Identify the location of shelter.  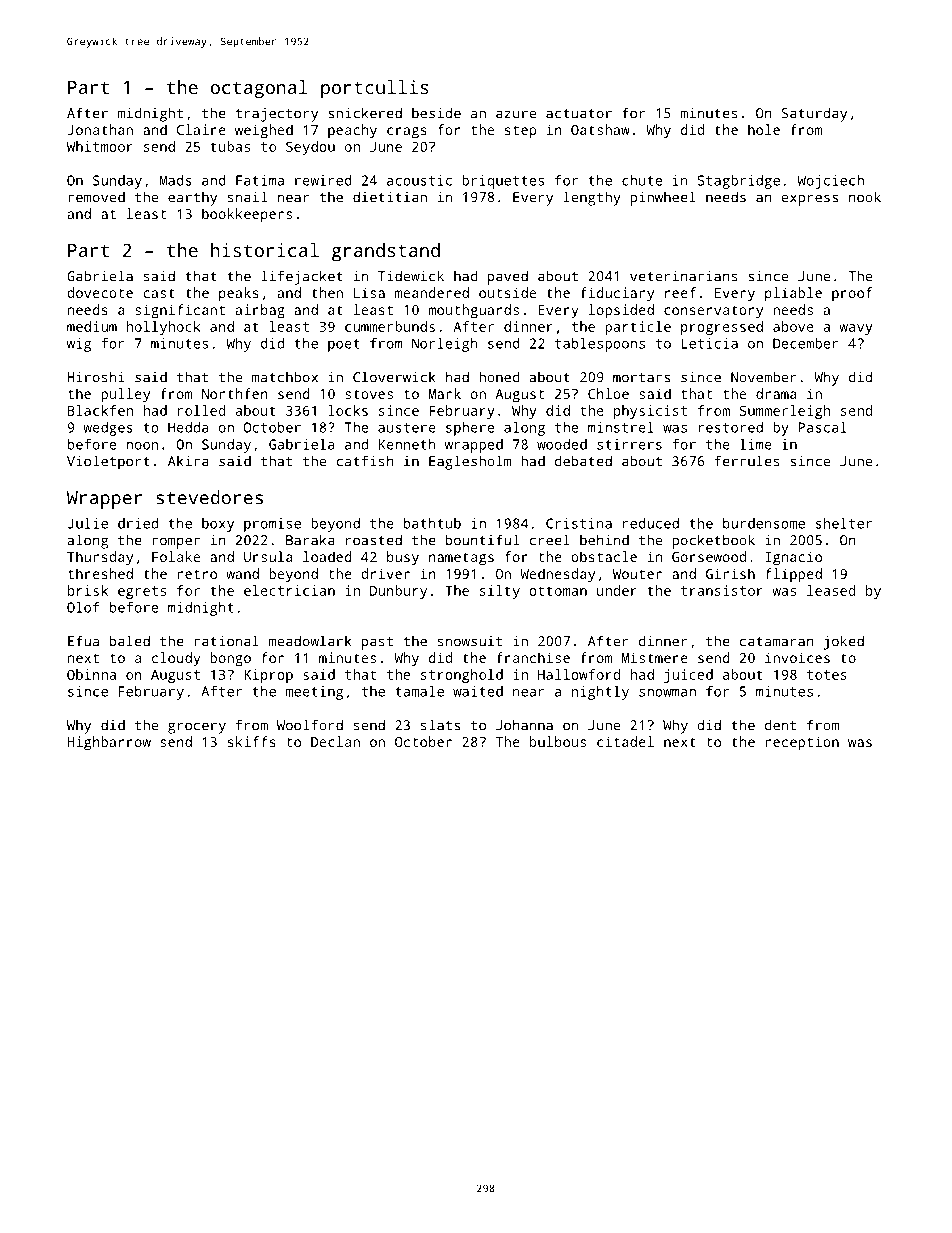
(844, 523).
